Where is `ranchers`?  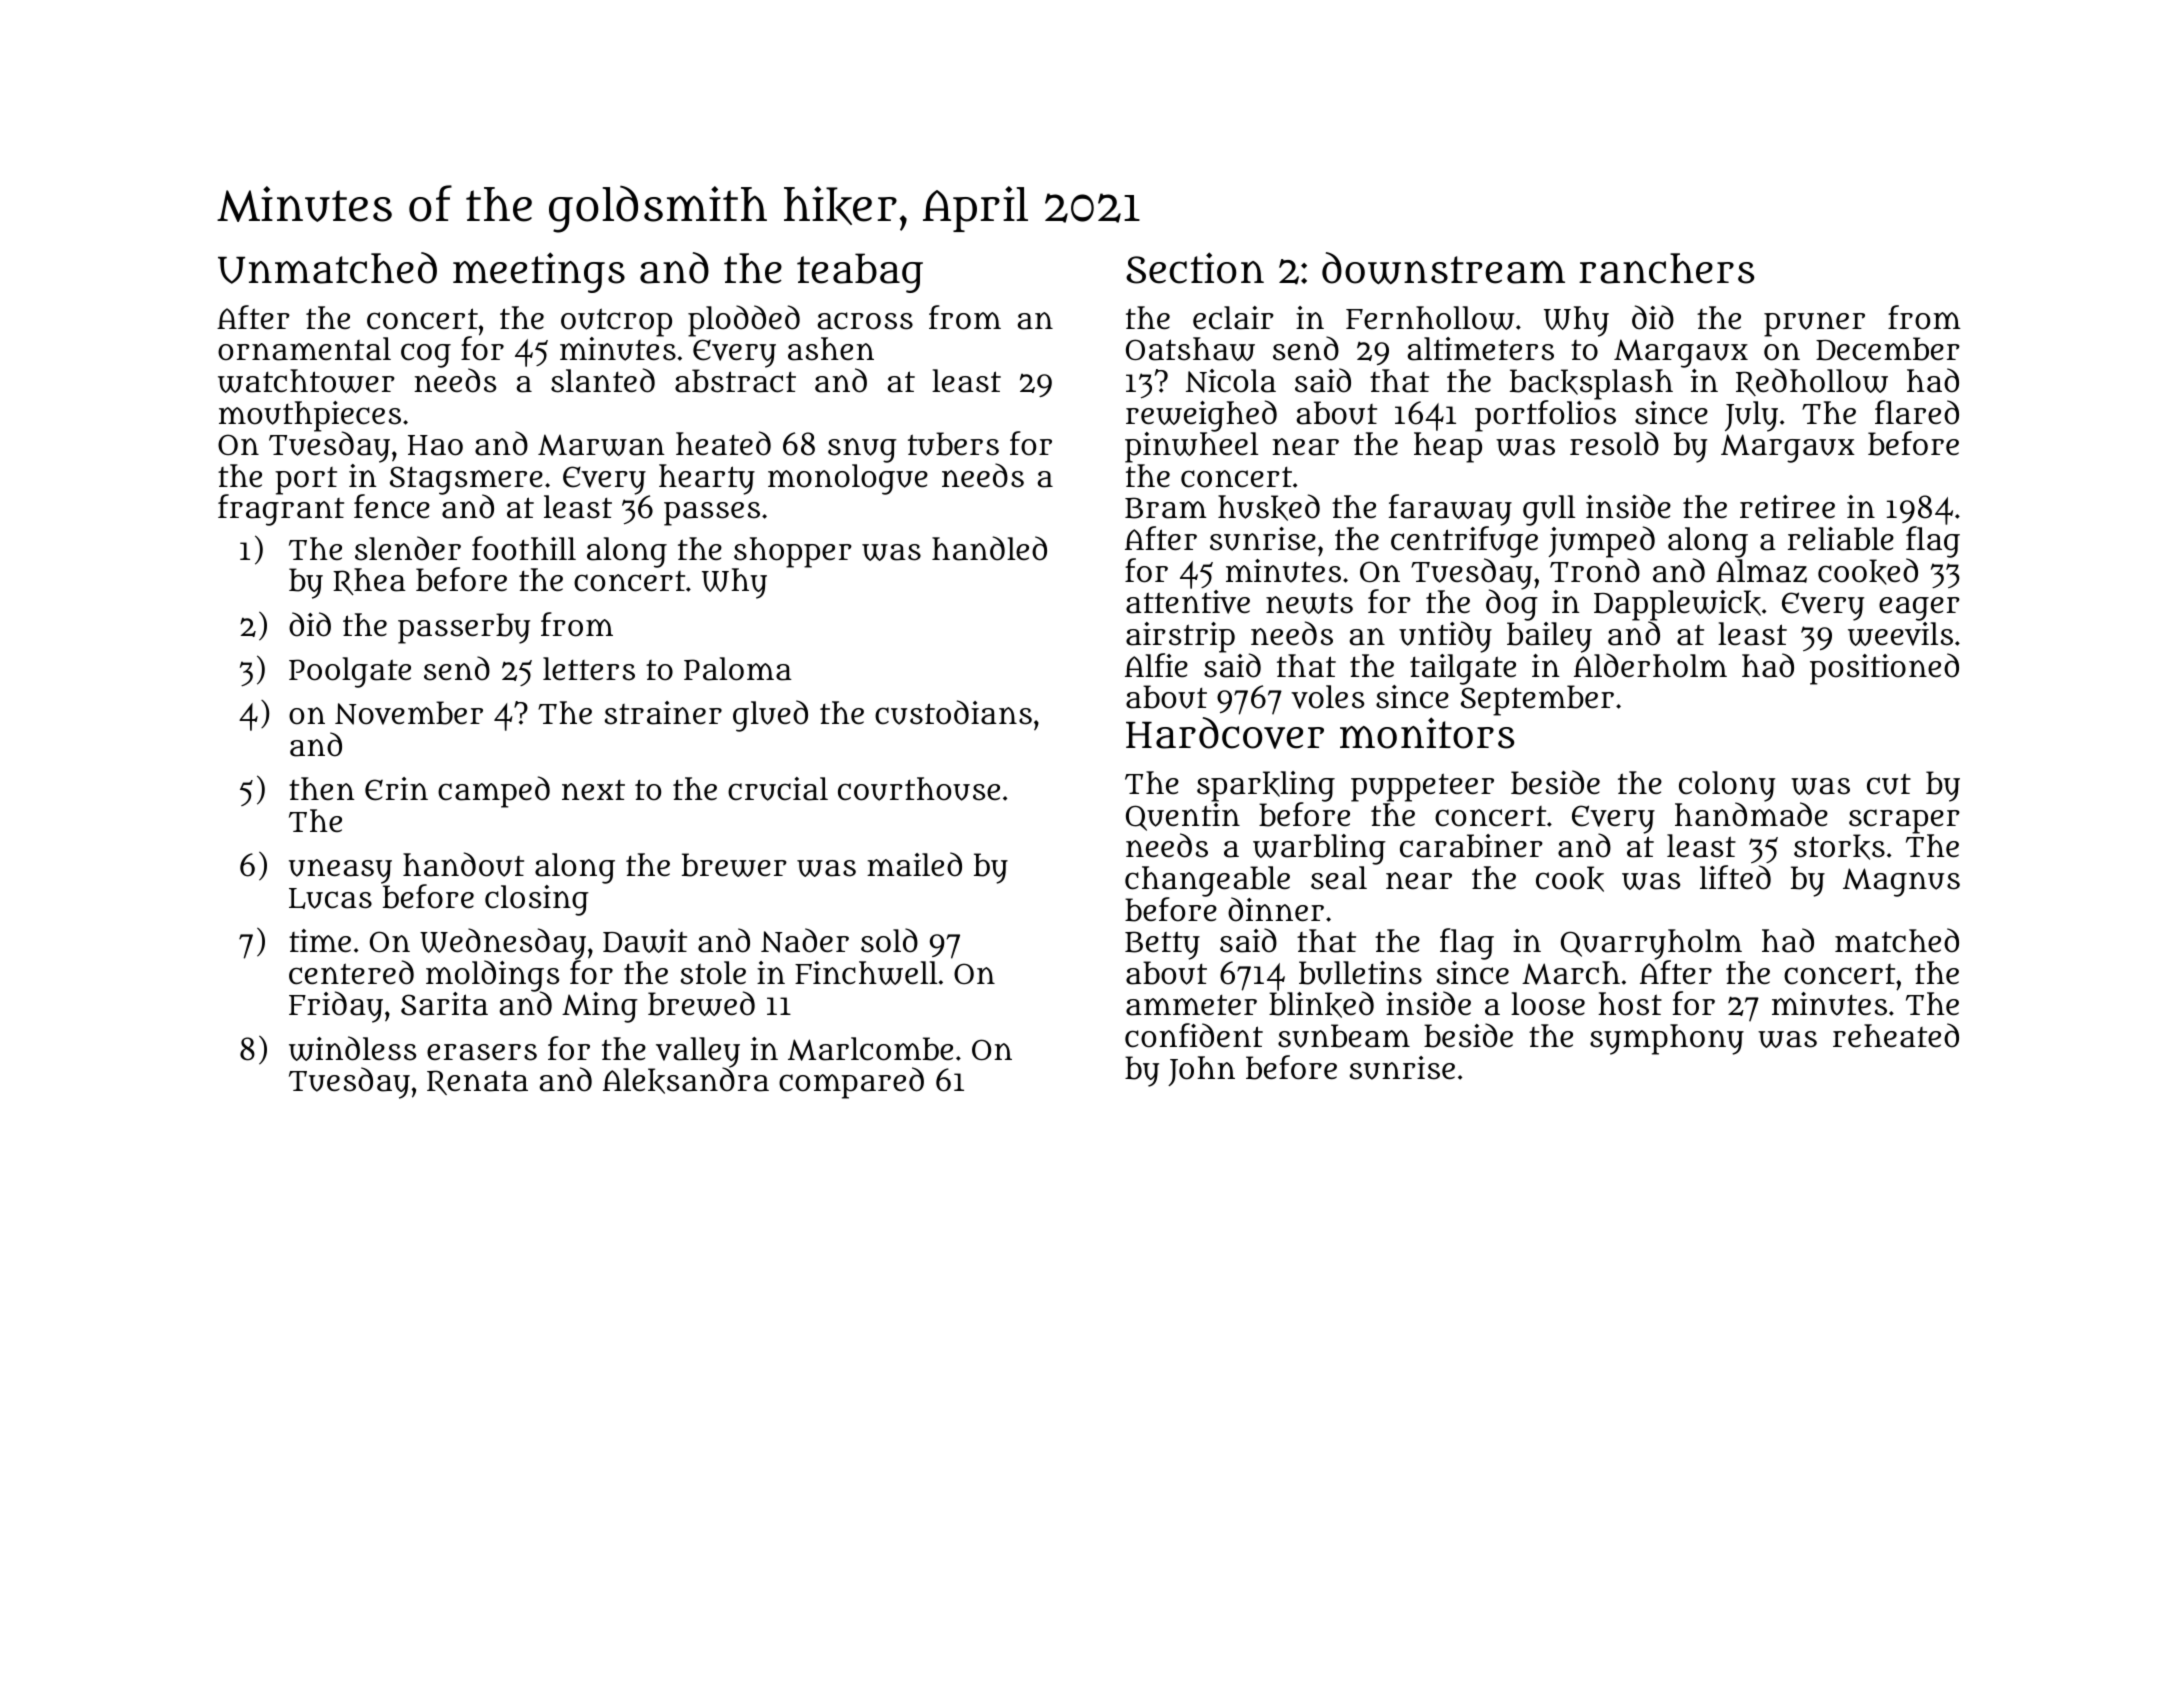 ranchers is located at coordinates (1666, 268).
